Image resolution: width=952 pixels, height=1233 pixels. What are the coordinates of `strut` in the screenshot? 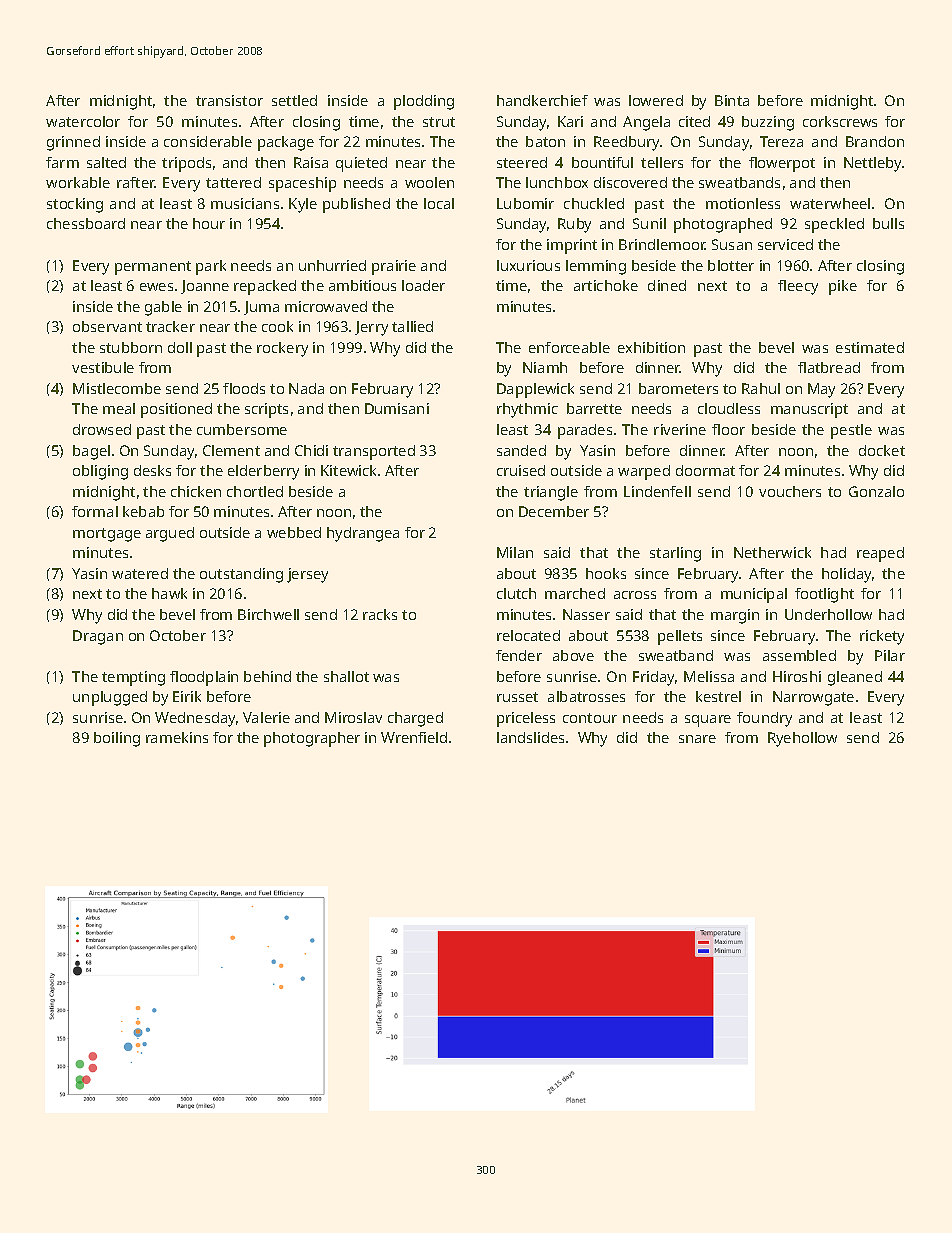 It's located at (439, 122).
